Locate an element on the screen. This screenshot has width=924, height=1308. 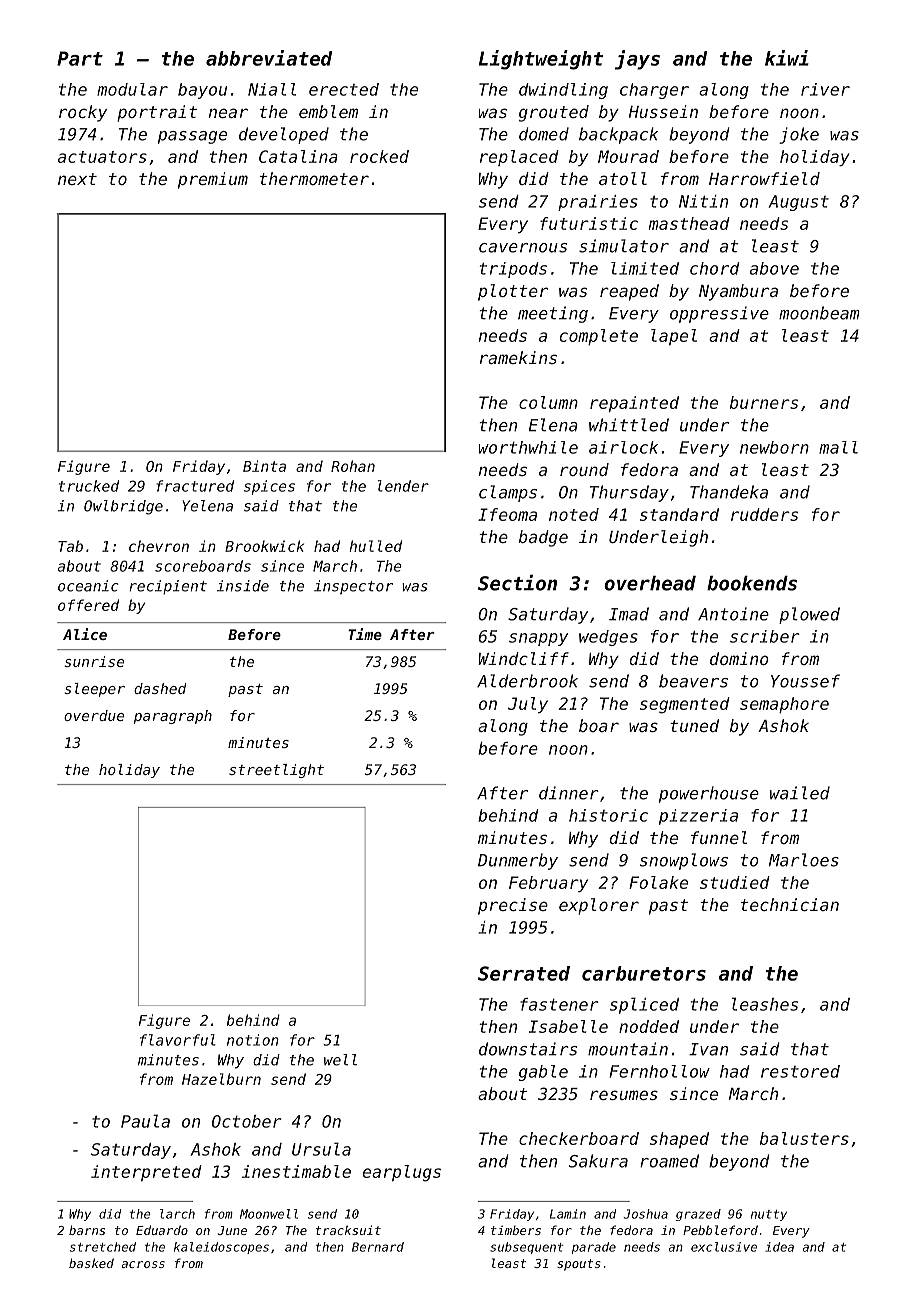
overdue is located at coordinates (94, 715).
